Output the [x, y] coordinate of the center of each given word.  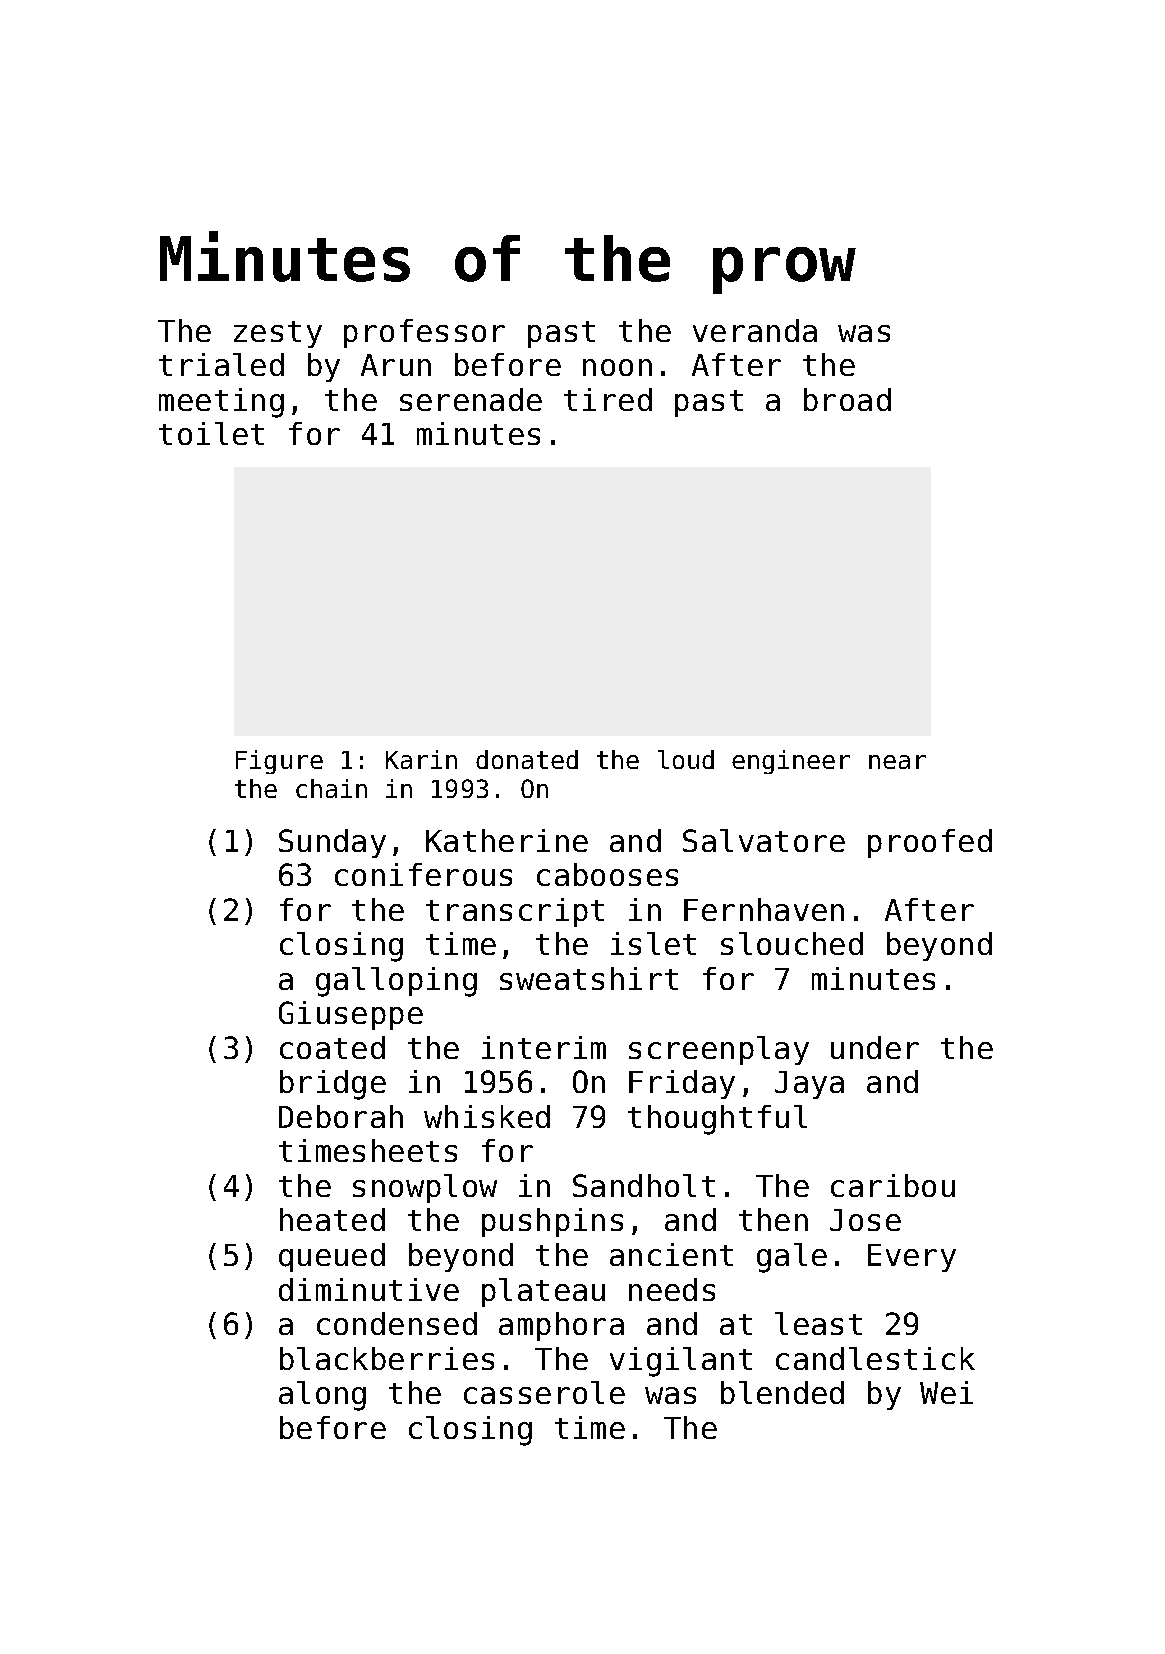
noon [617, 367]
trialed [221, 364]
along [322, 1396]
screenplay [719, 1050]
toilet [211, 433]
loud [686, 759]
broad [847, 399]
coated [332, 1047]
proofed [930, 843]
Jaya [809, 1085]
